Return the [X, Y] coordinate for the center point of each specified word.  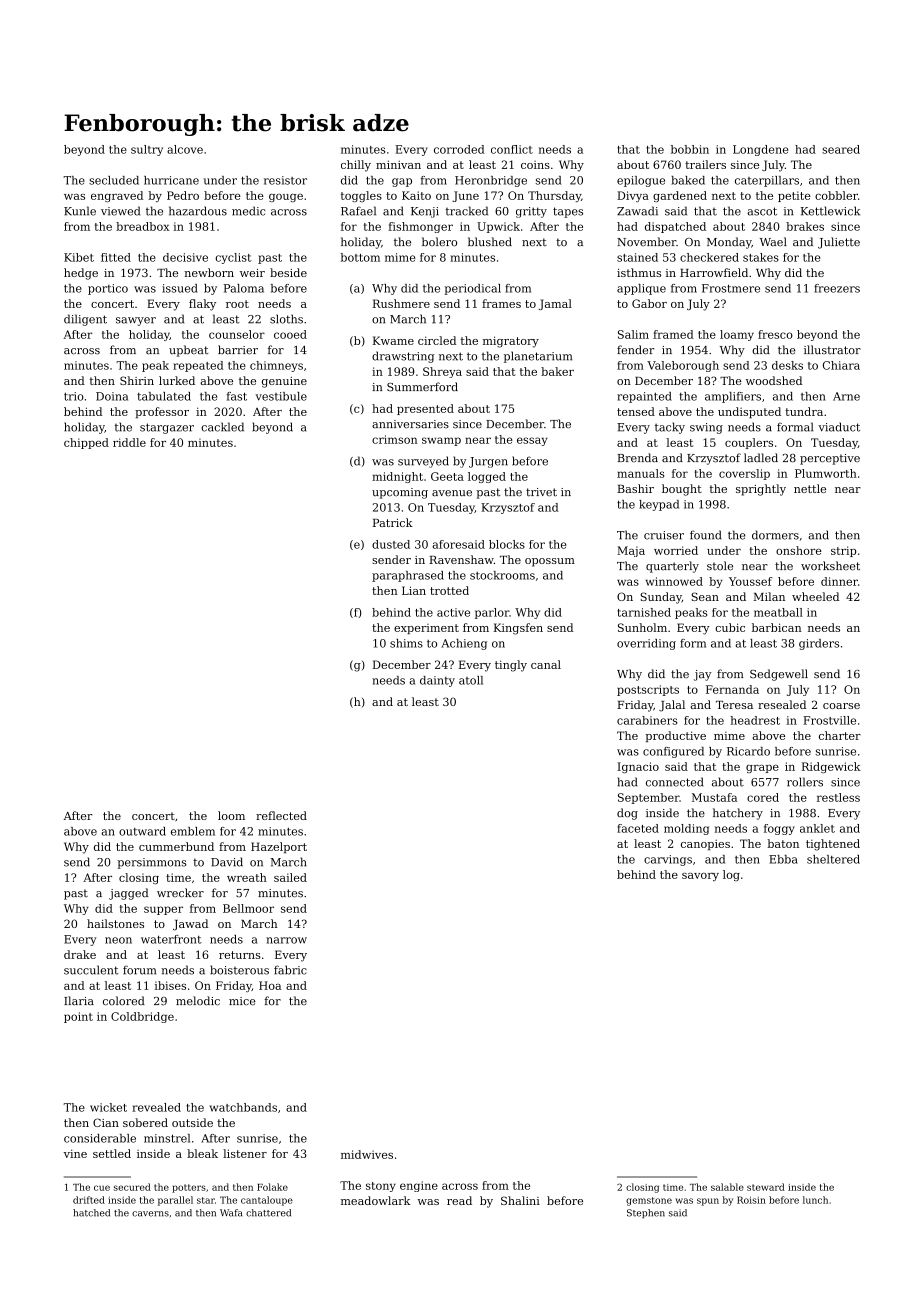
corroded [459, 149]
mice [242, 1001]
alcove [185, 149]
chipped [86, 443]
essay [532, 441]
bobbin [690, 149]
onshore [799, 550]
